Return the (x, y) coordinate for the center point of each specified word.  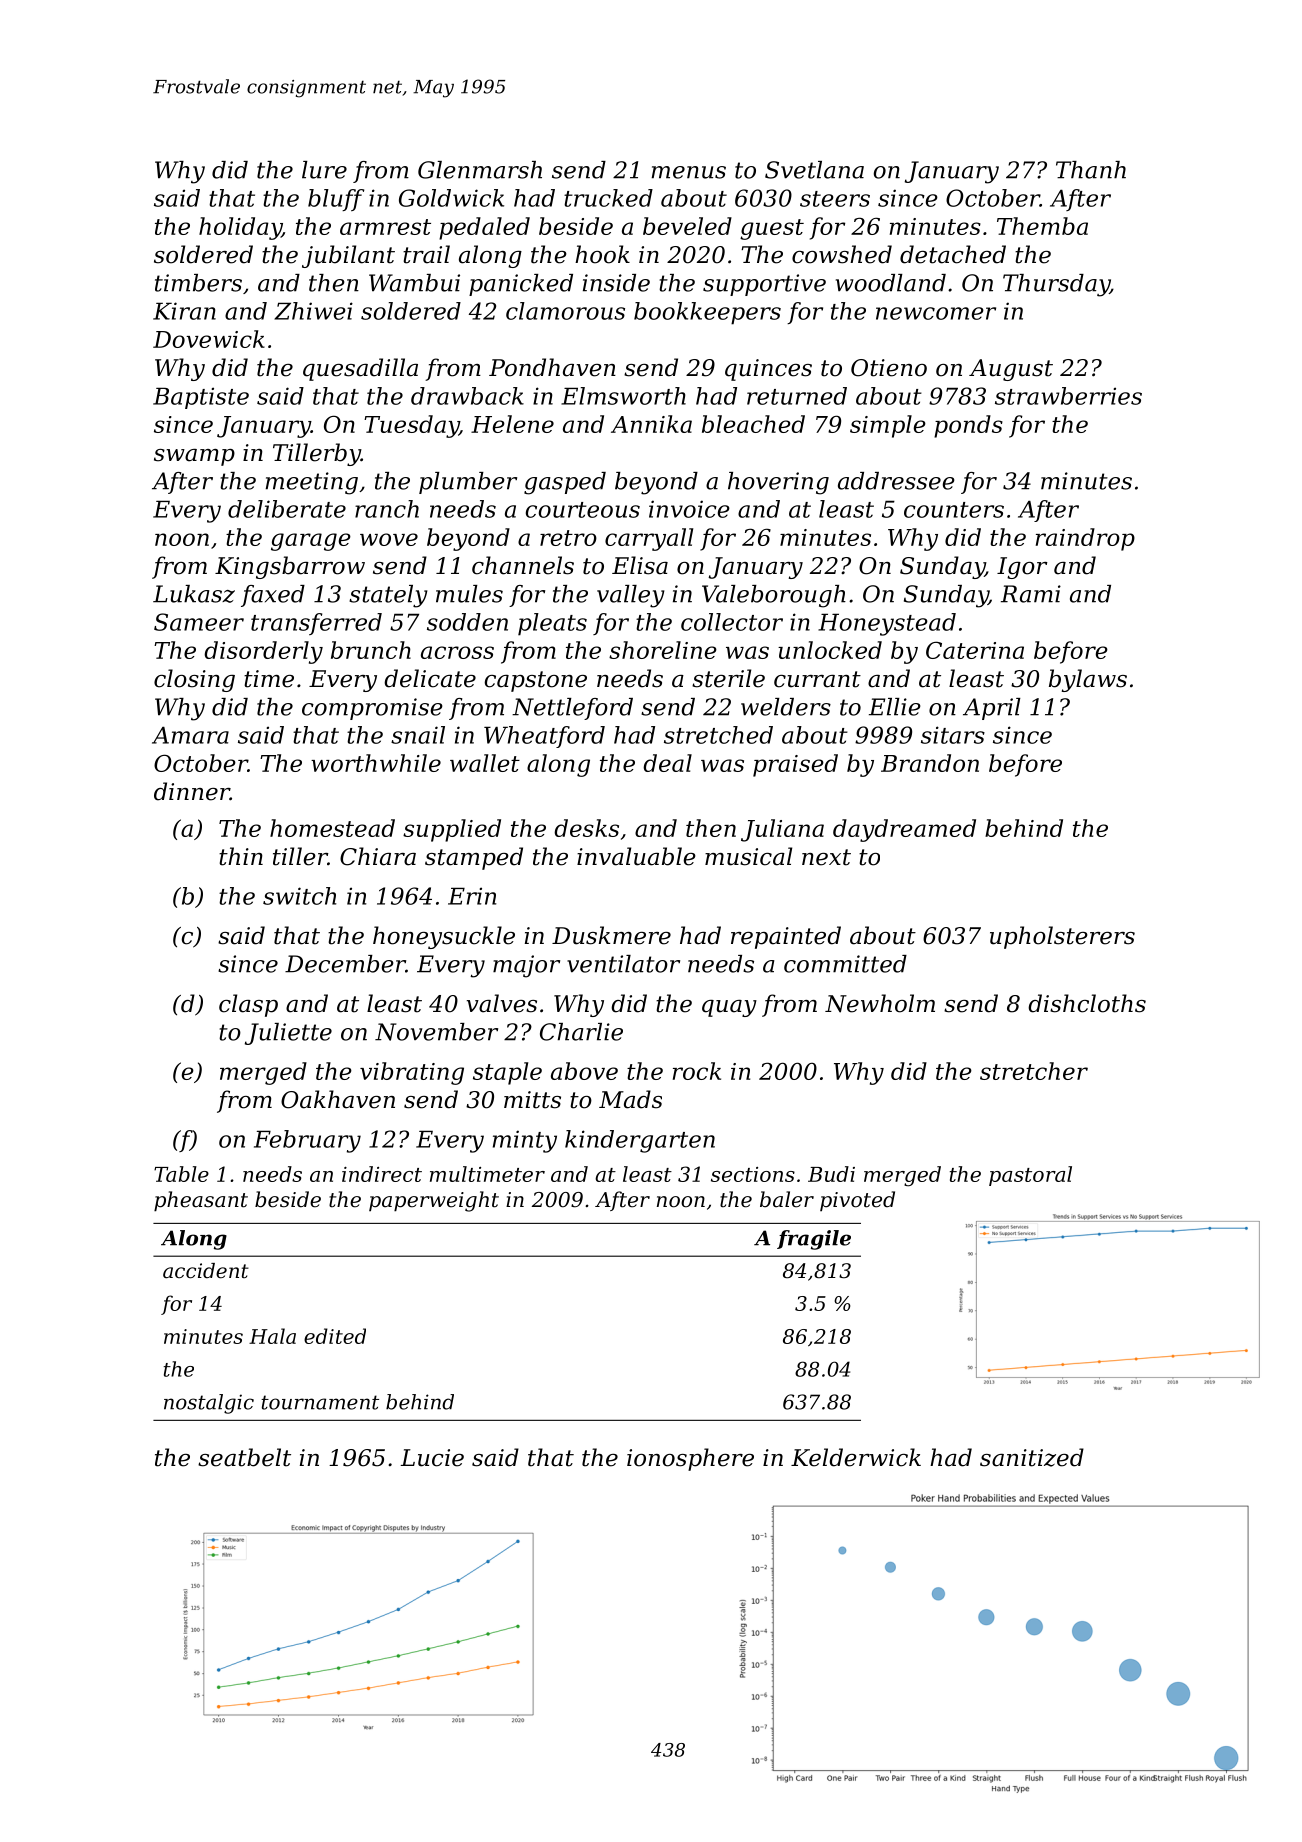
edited (335, 1336)
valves (502, 1003)
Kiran (184, 311)
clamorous (565, 311)
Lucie (432, 1458)
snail (418, 735)
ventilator (623, 964)
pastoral (1030, 1176)
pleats (552, 624)
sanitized (1032, 1457)
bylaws (1088, 680)
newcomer (936, 313)
